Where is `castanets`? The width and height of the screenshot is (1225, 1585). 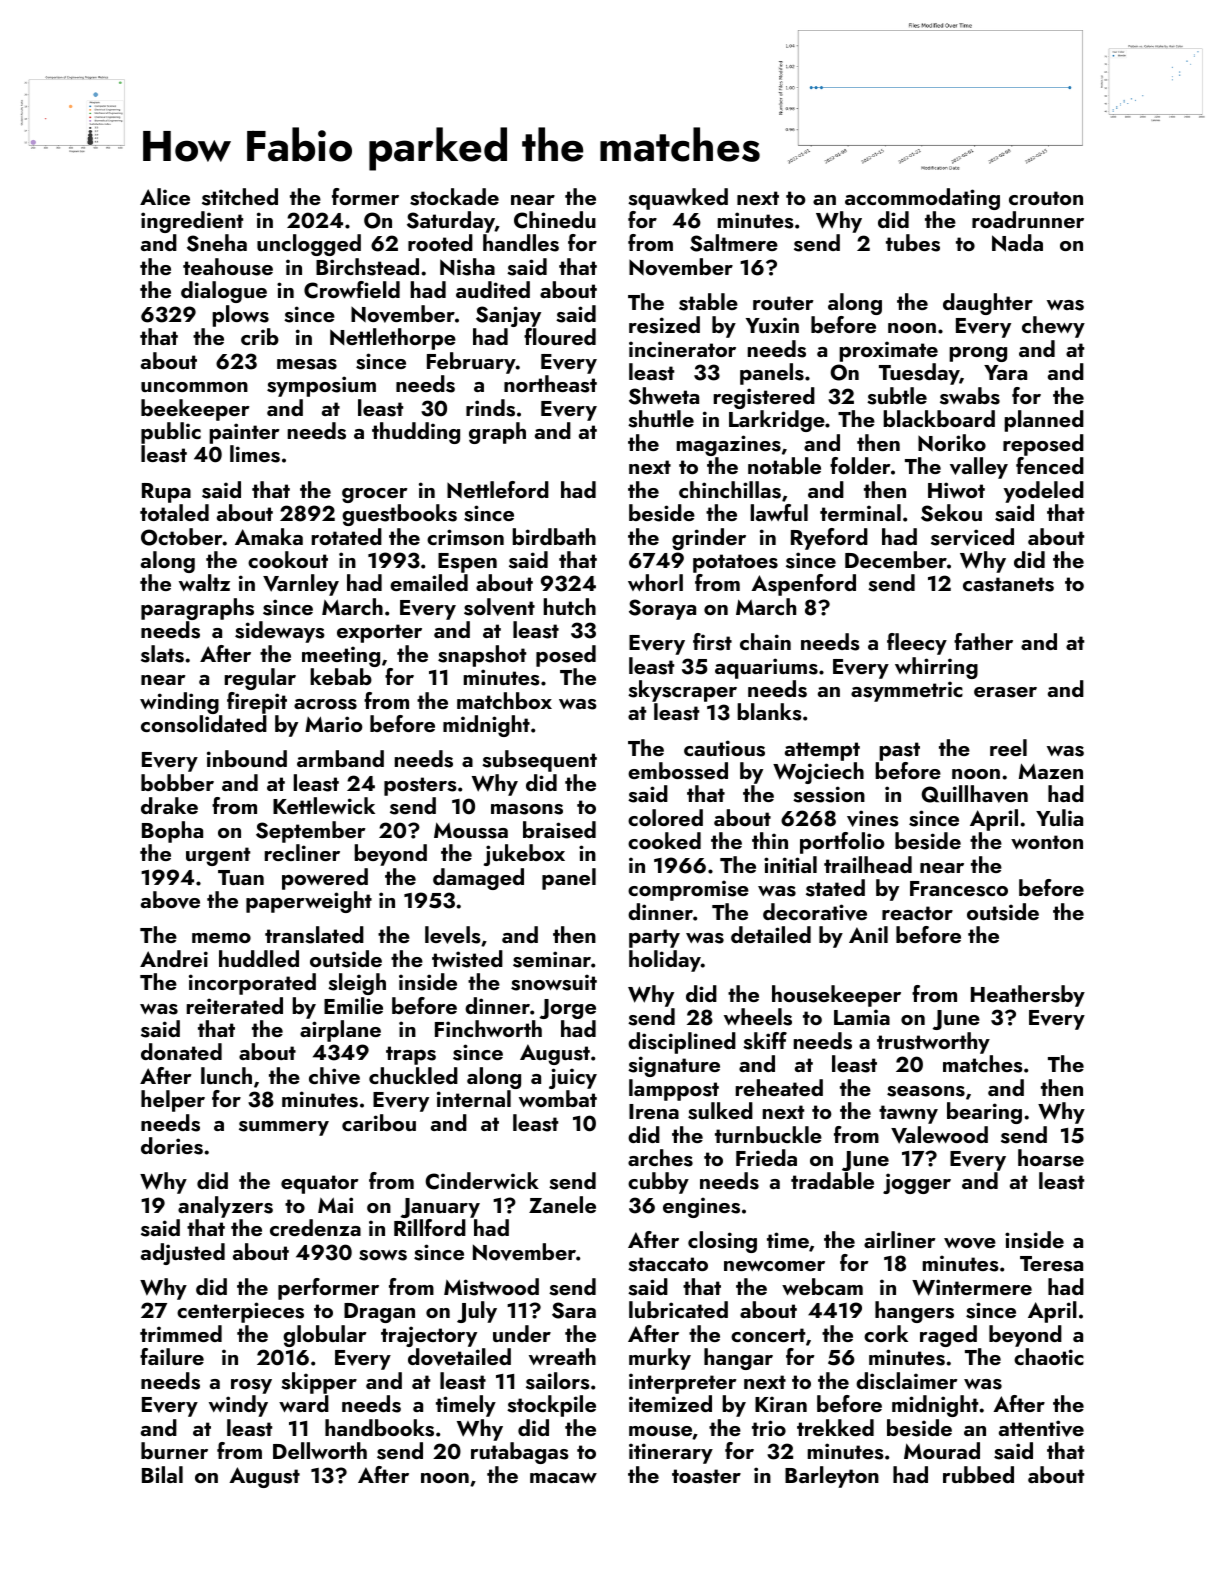
castanets is located at coordinates (1008, 584).
